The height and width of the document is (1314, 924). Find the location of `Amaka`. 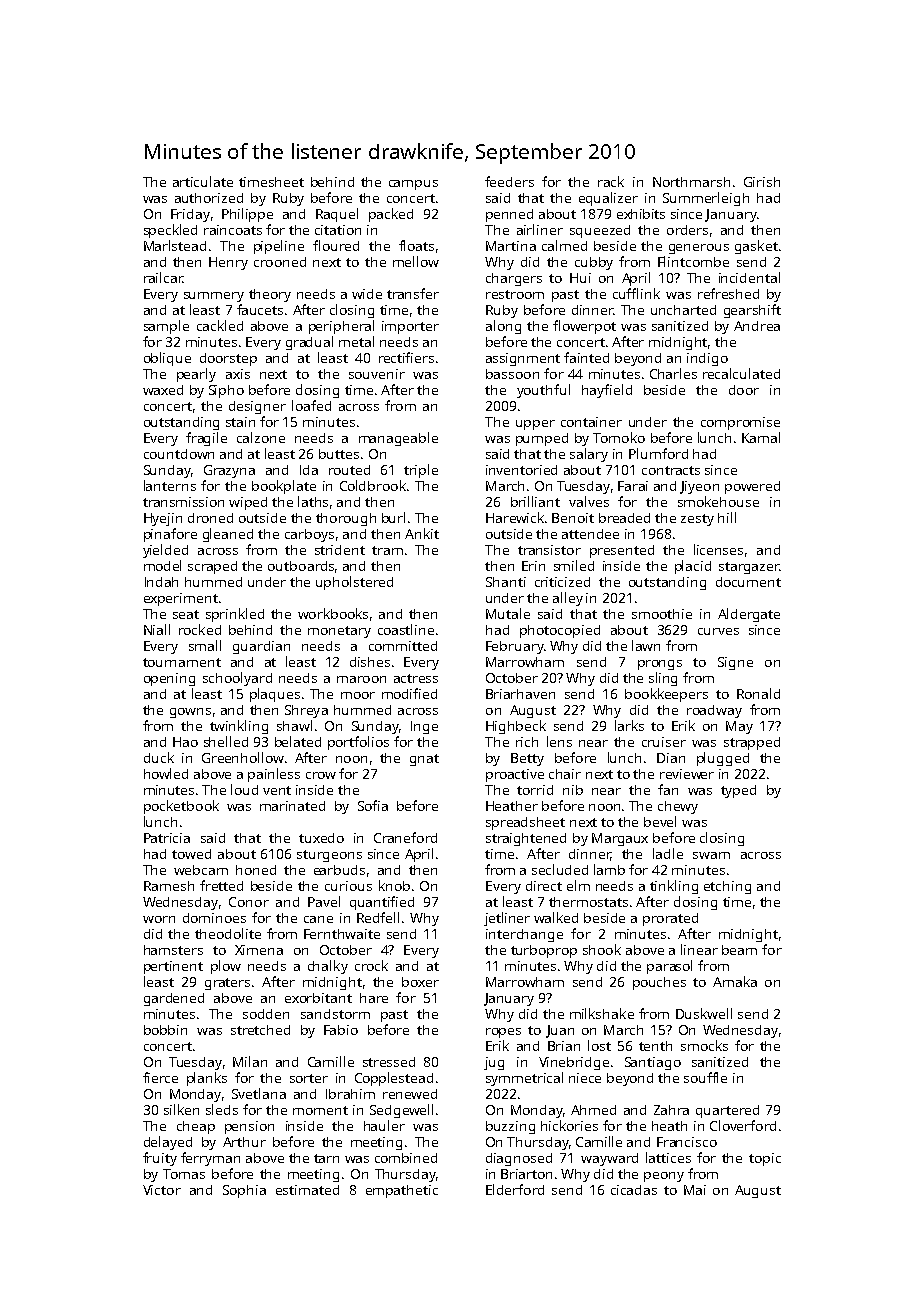

Amaka is located at coordinates (735, 981).
